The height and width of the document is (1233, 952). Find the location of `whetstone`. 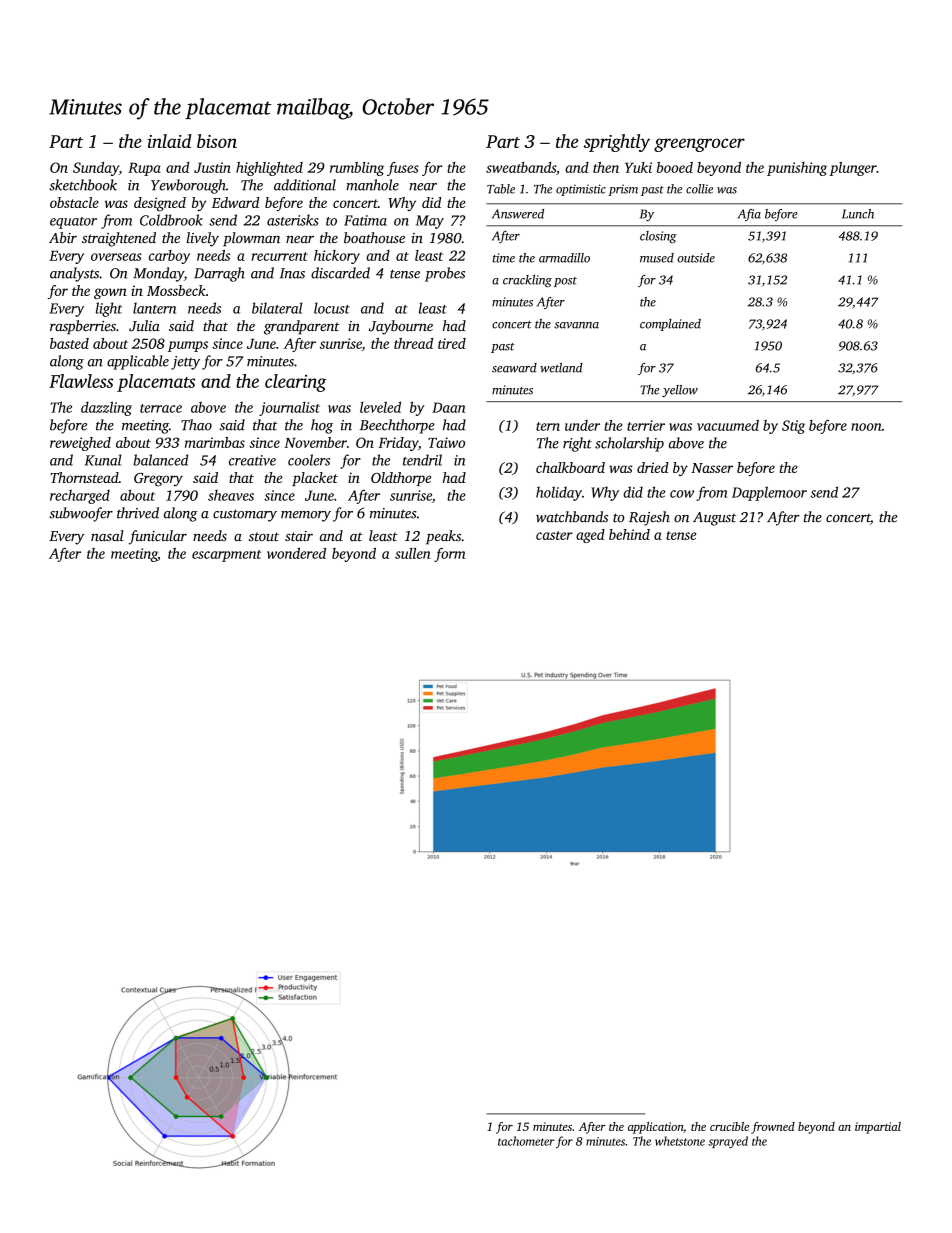

whetstone is located at coordinates (680, 1141).
